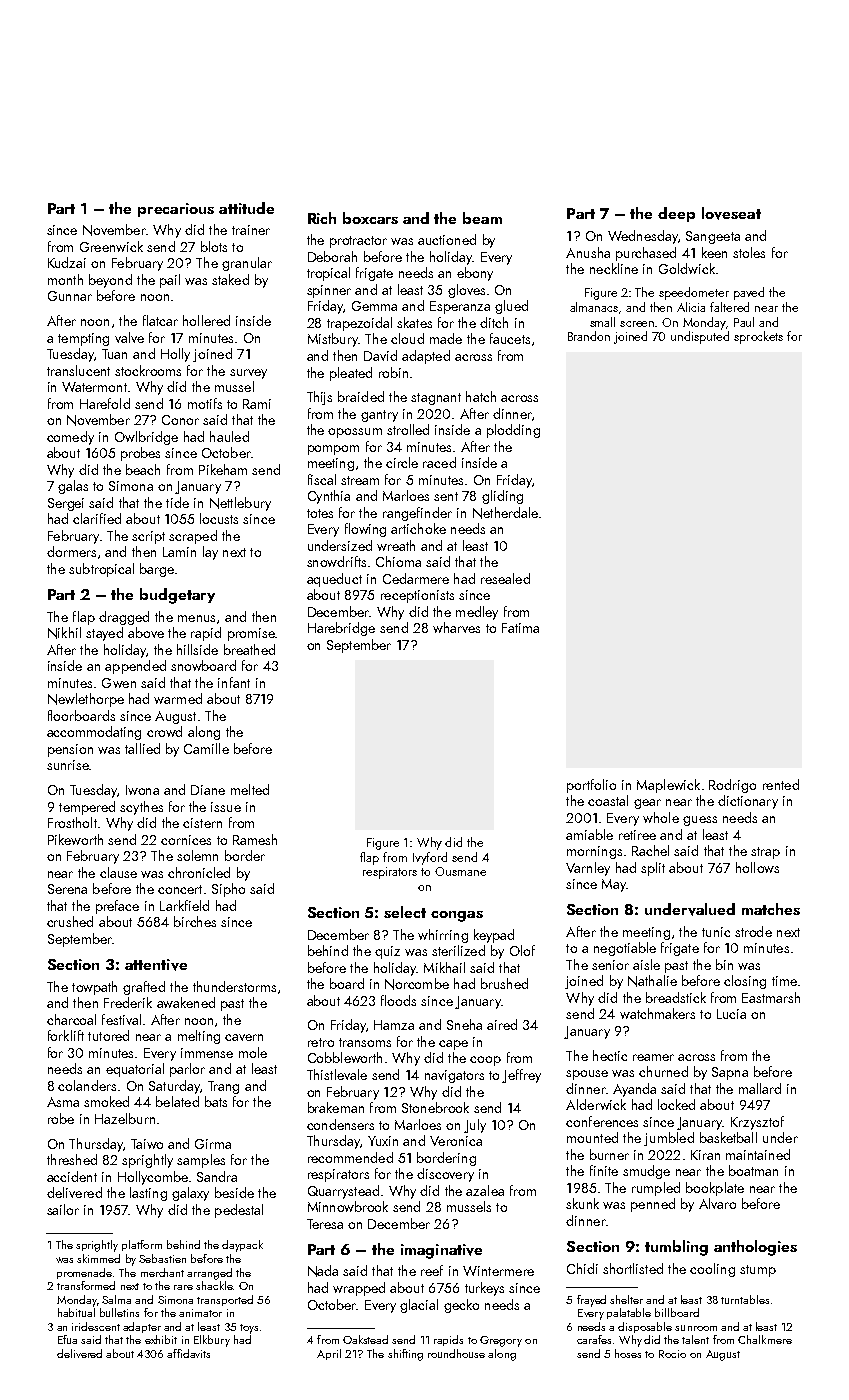  Describe the element at coordinates (771, 909) in the screenshot. I see `matches` at that location.
